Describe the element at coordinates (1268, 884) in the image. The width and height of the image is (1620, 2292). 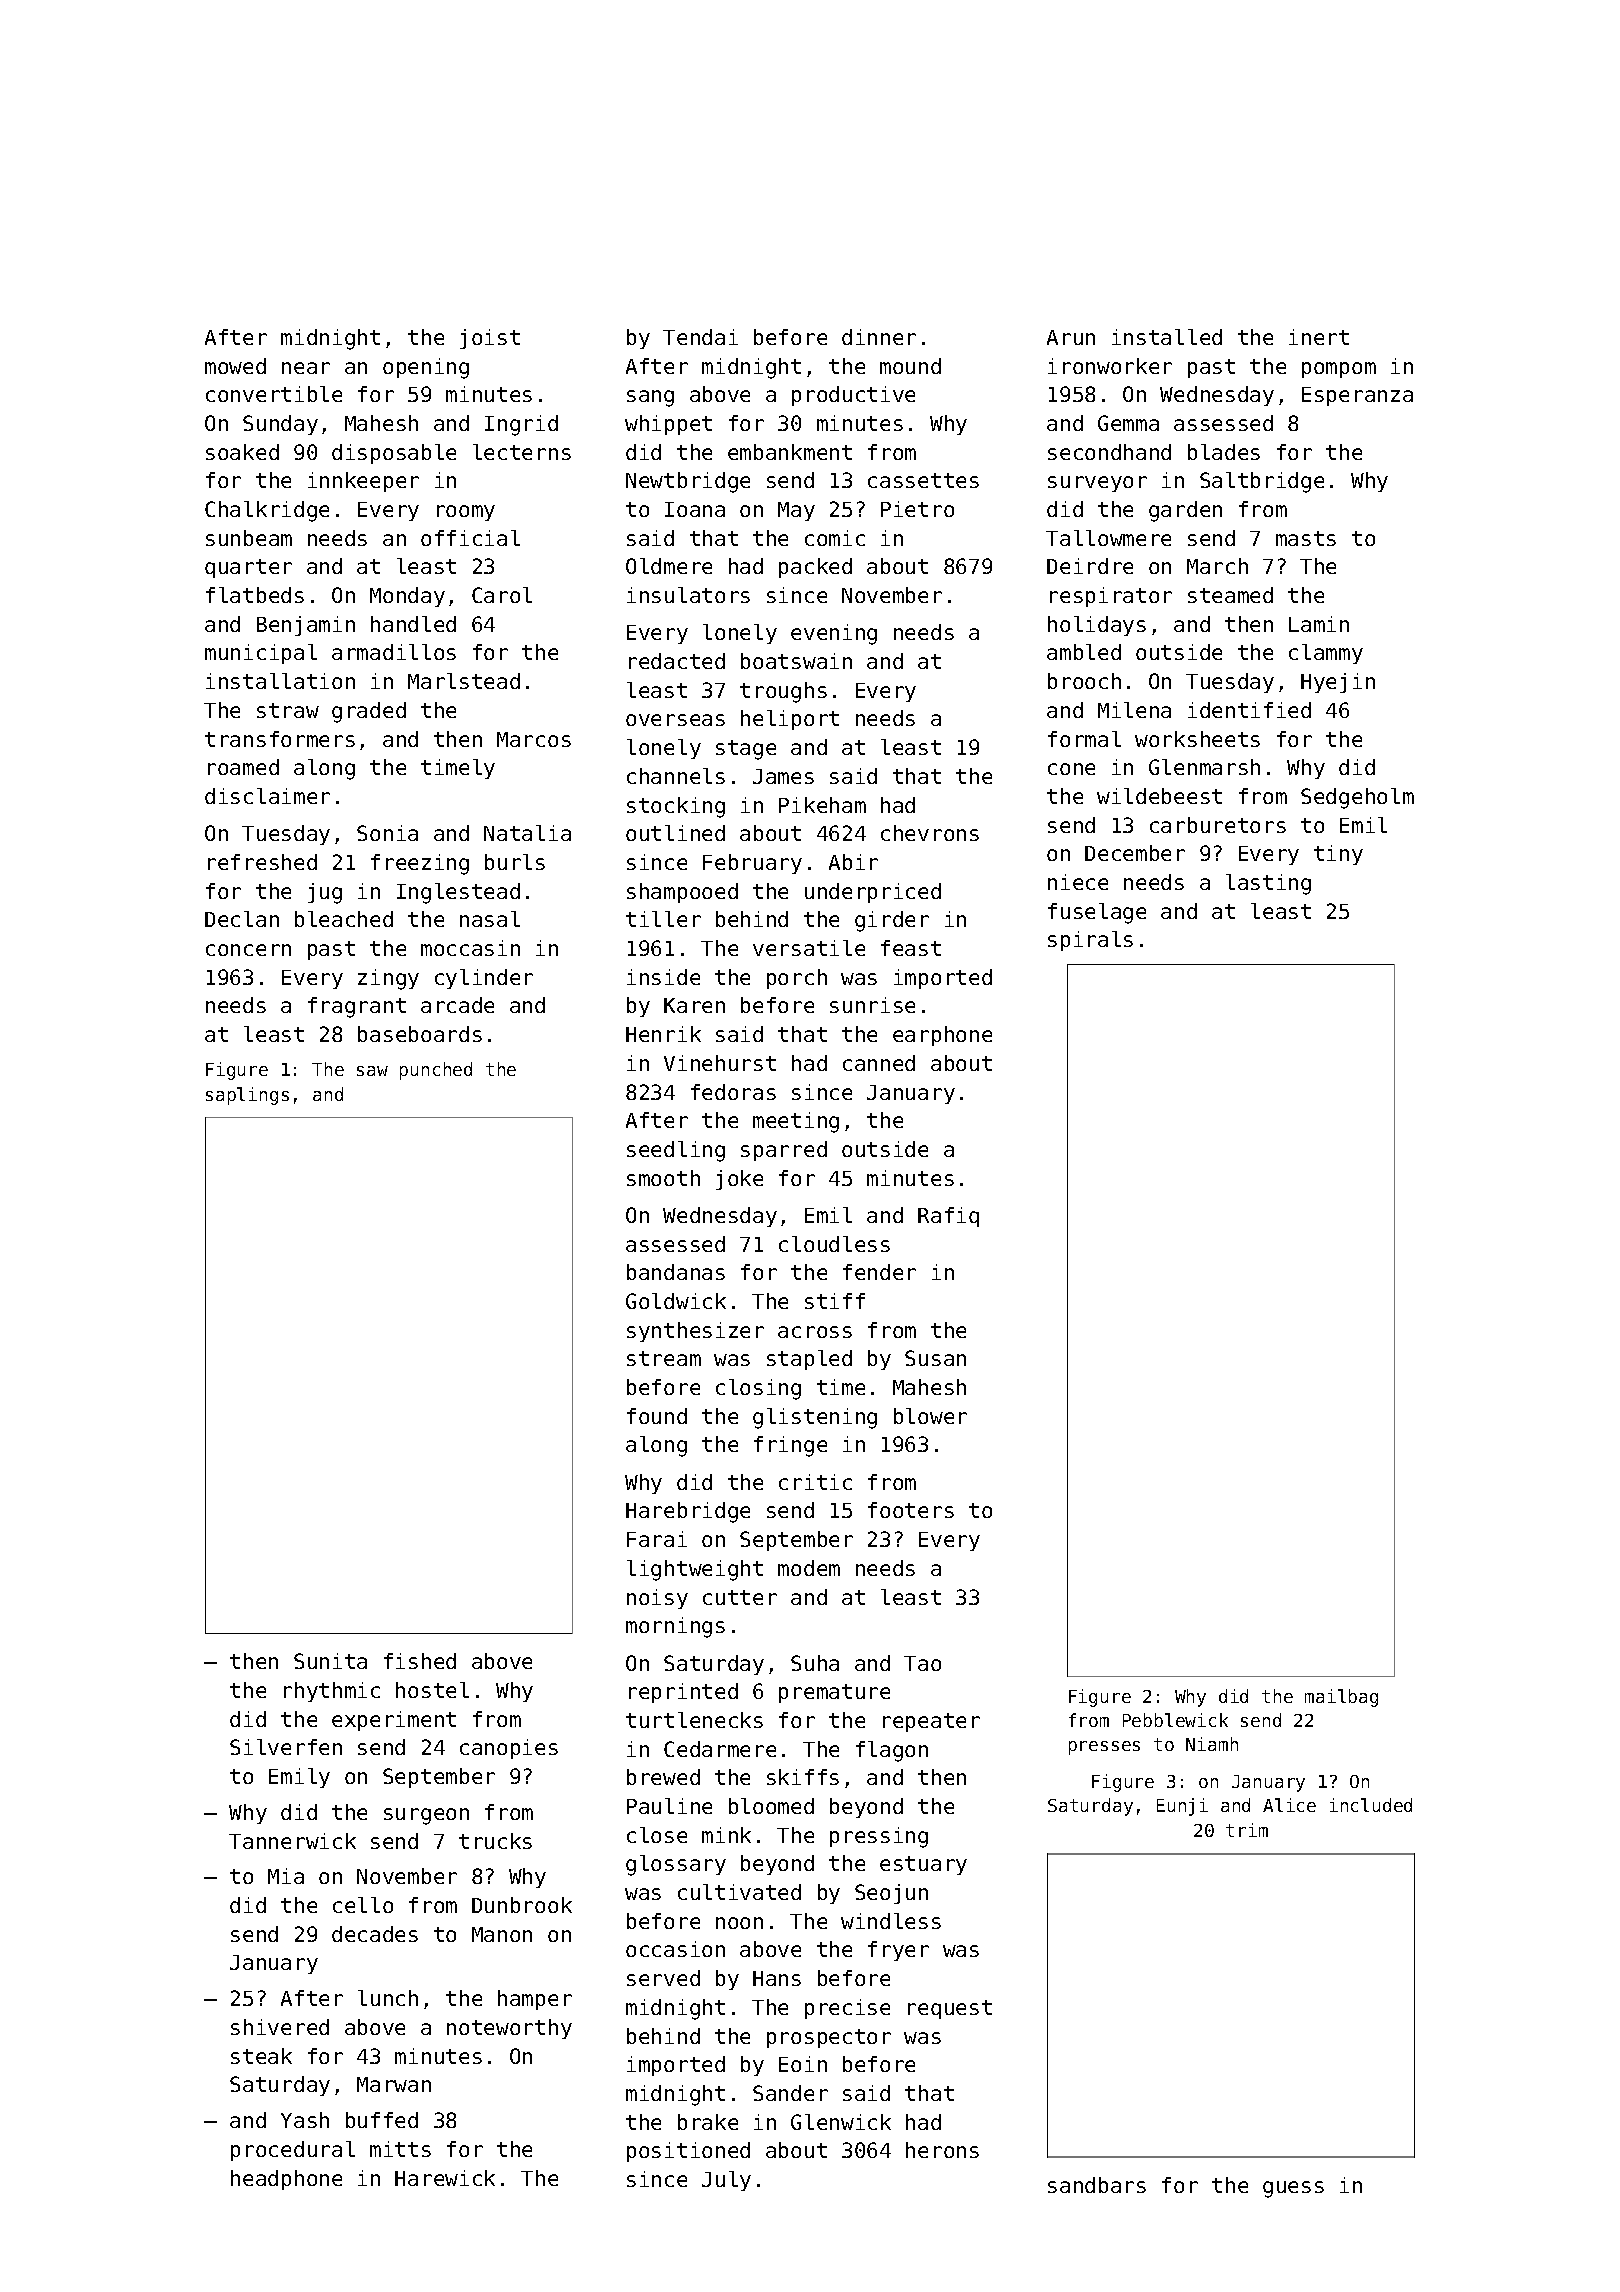
I see `lasting` at that location.
